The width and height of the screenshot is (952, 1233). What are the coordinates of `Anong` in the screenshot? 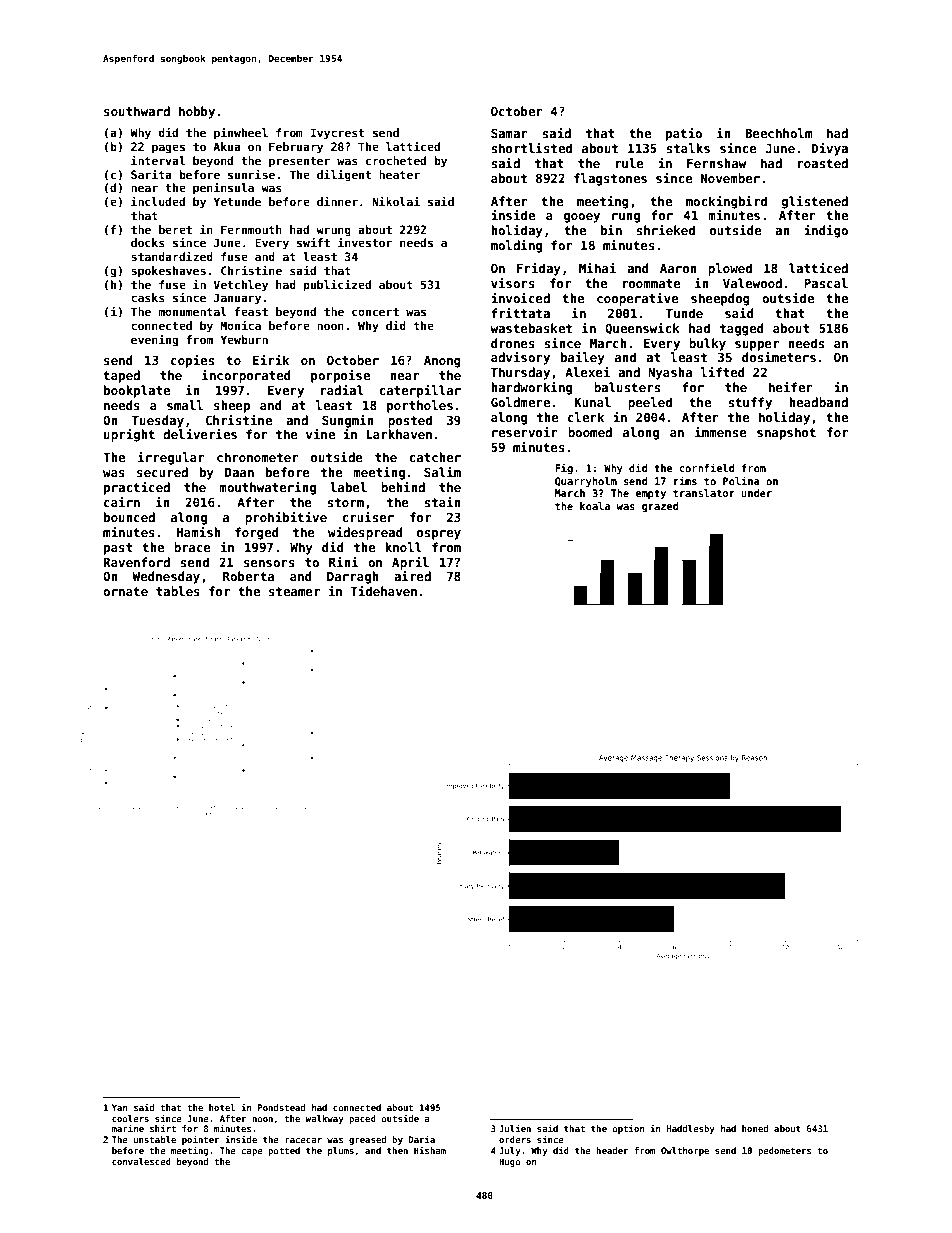 It's located at (442, 362).
